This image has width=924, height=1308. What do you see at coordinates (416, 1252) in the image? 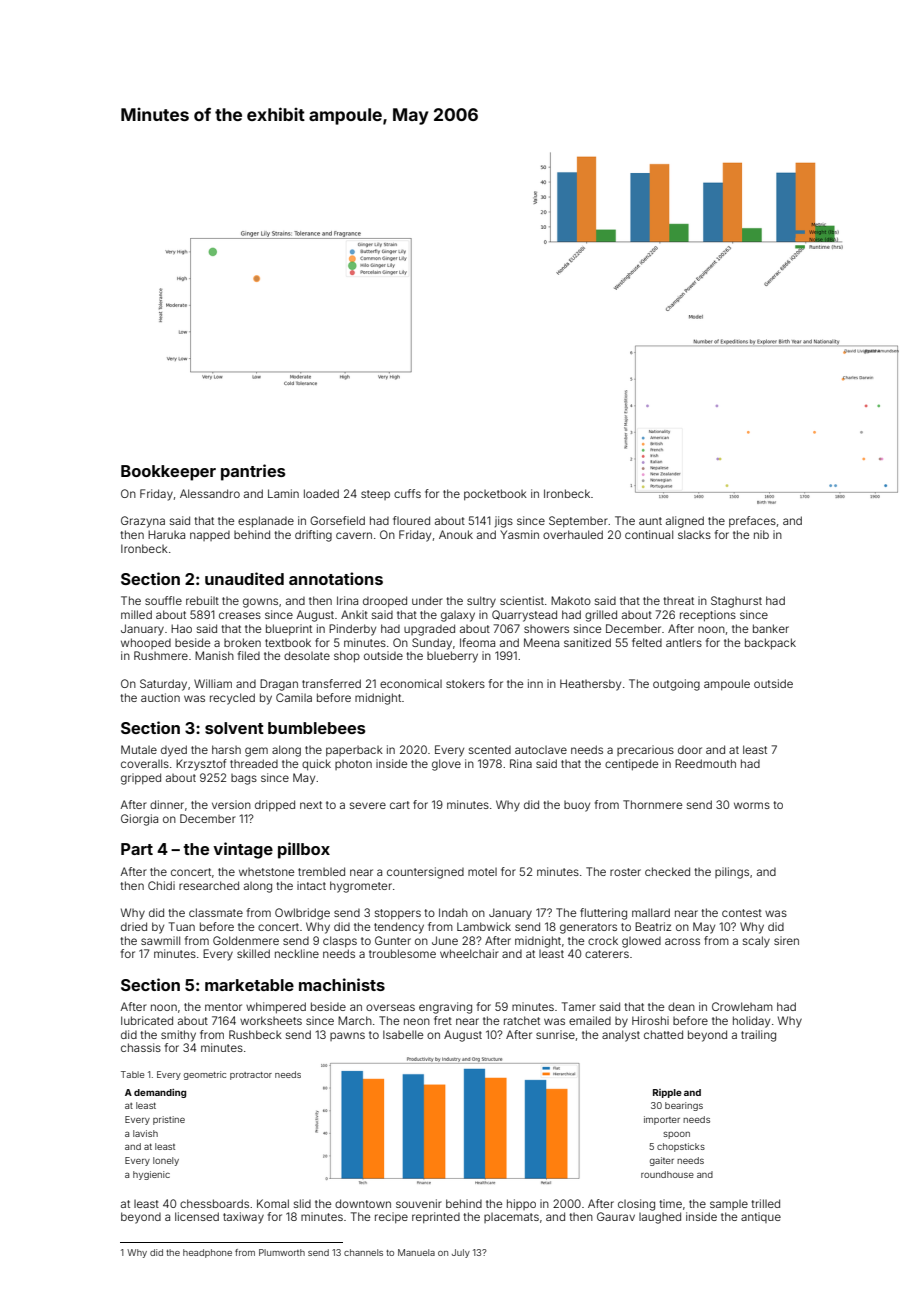
I see `Manuela` at bounding box center [416, 1252].
